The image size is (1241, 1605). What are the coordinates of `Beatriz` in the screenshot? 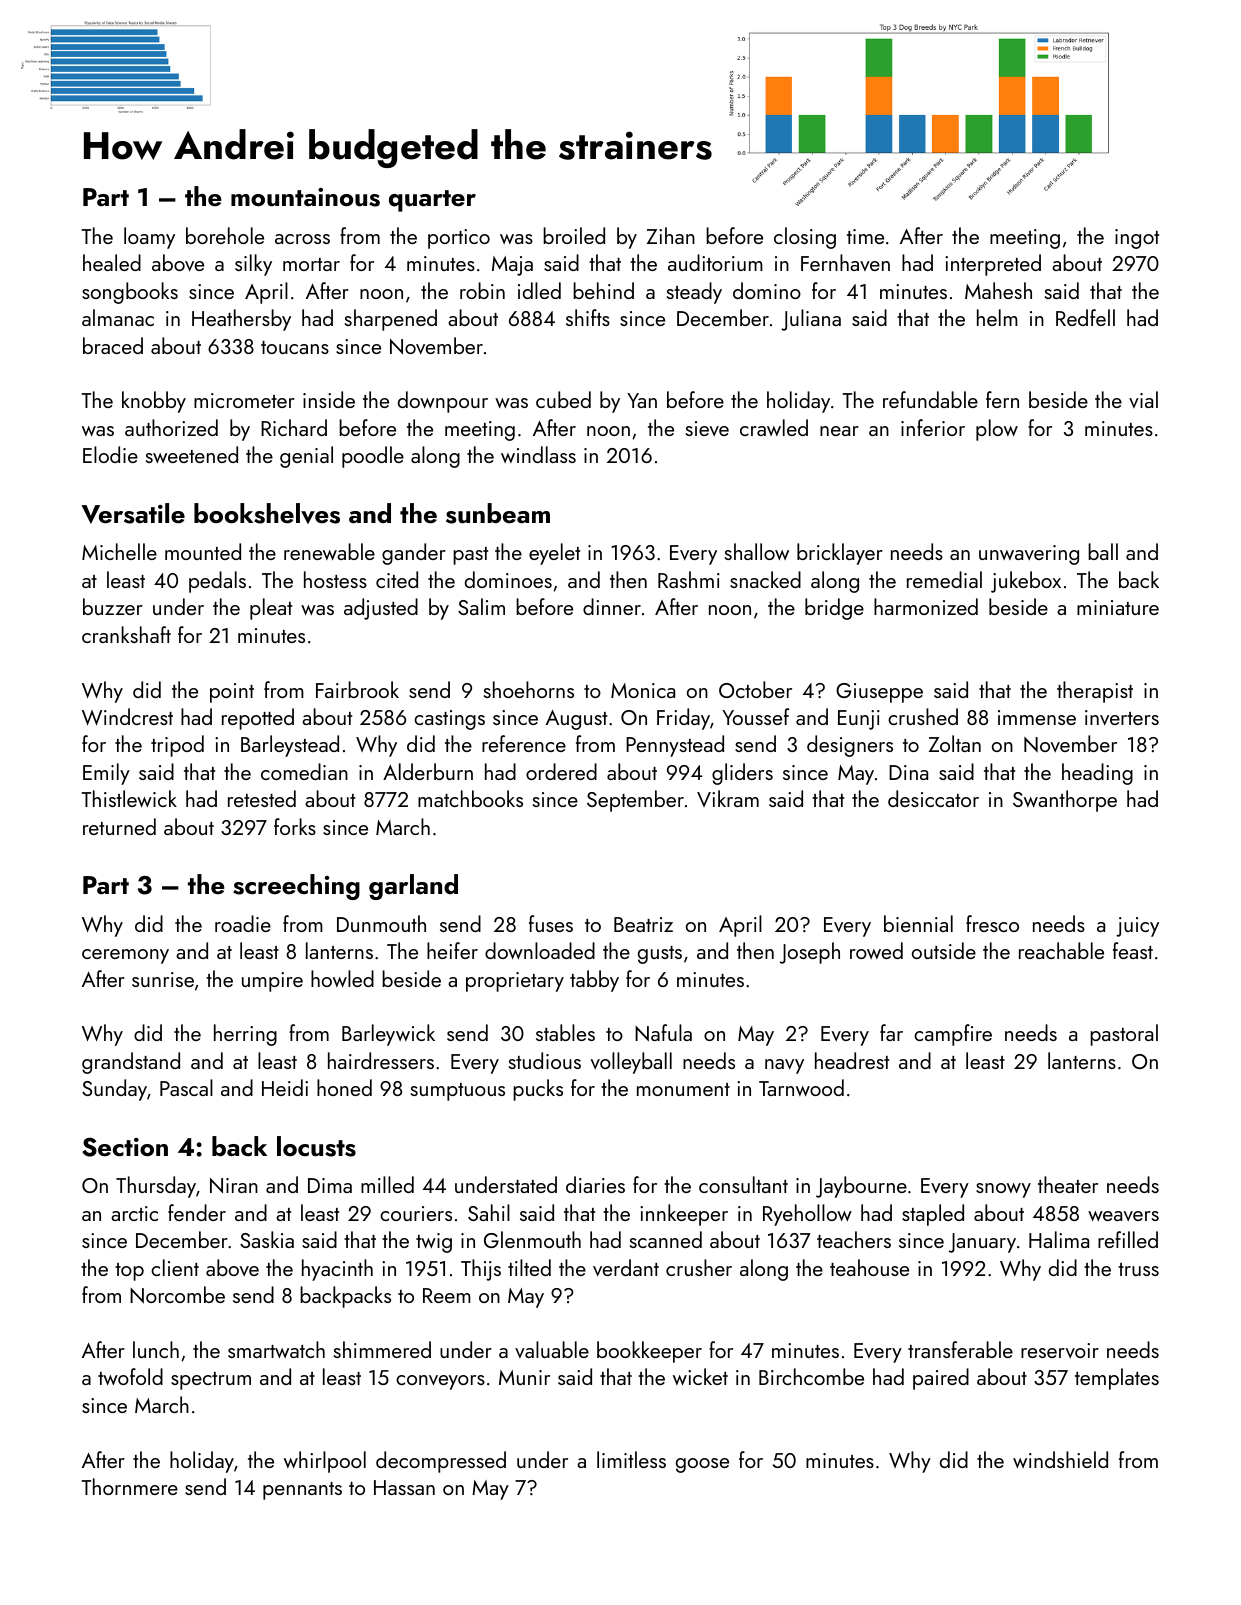 It's located at (643, 924).
